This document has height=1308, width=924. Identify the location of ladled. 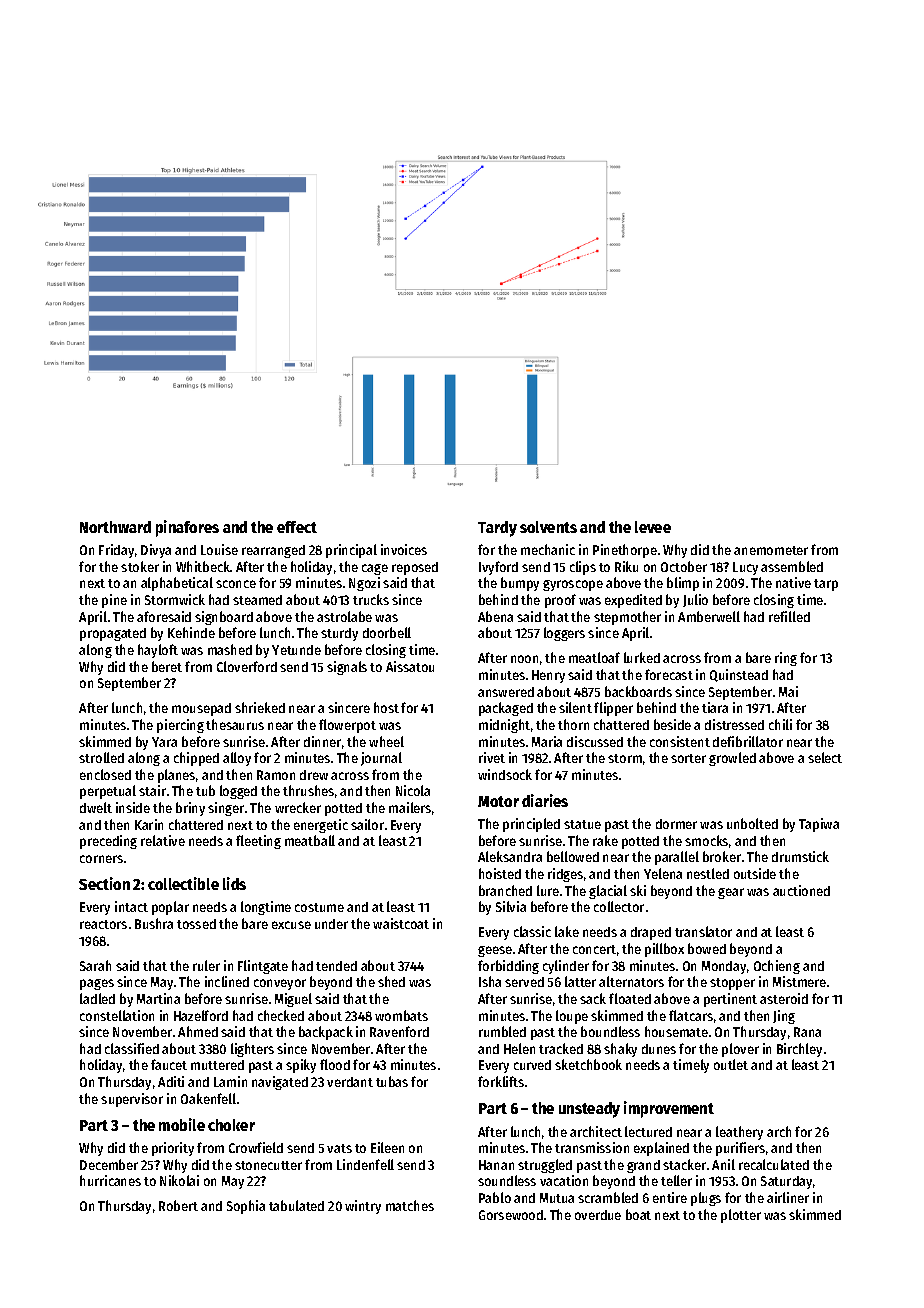
(97, 998).
